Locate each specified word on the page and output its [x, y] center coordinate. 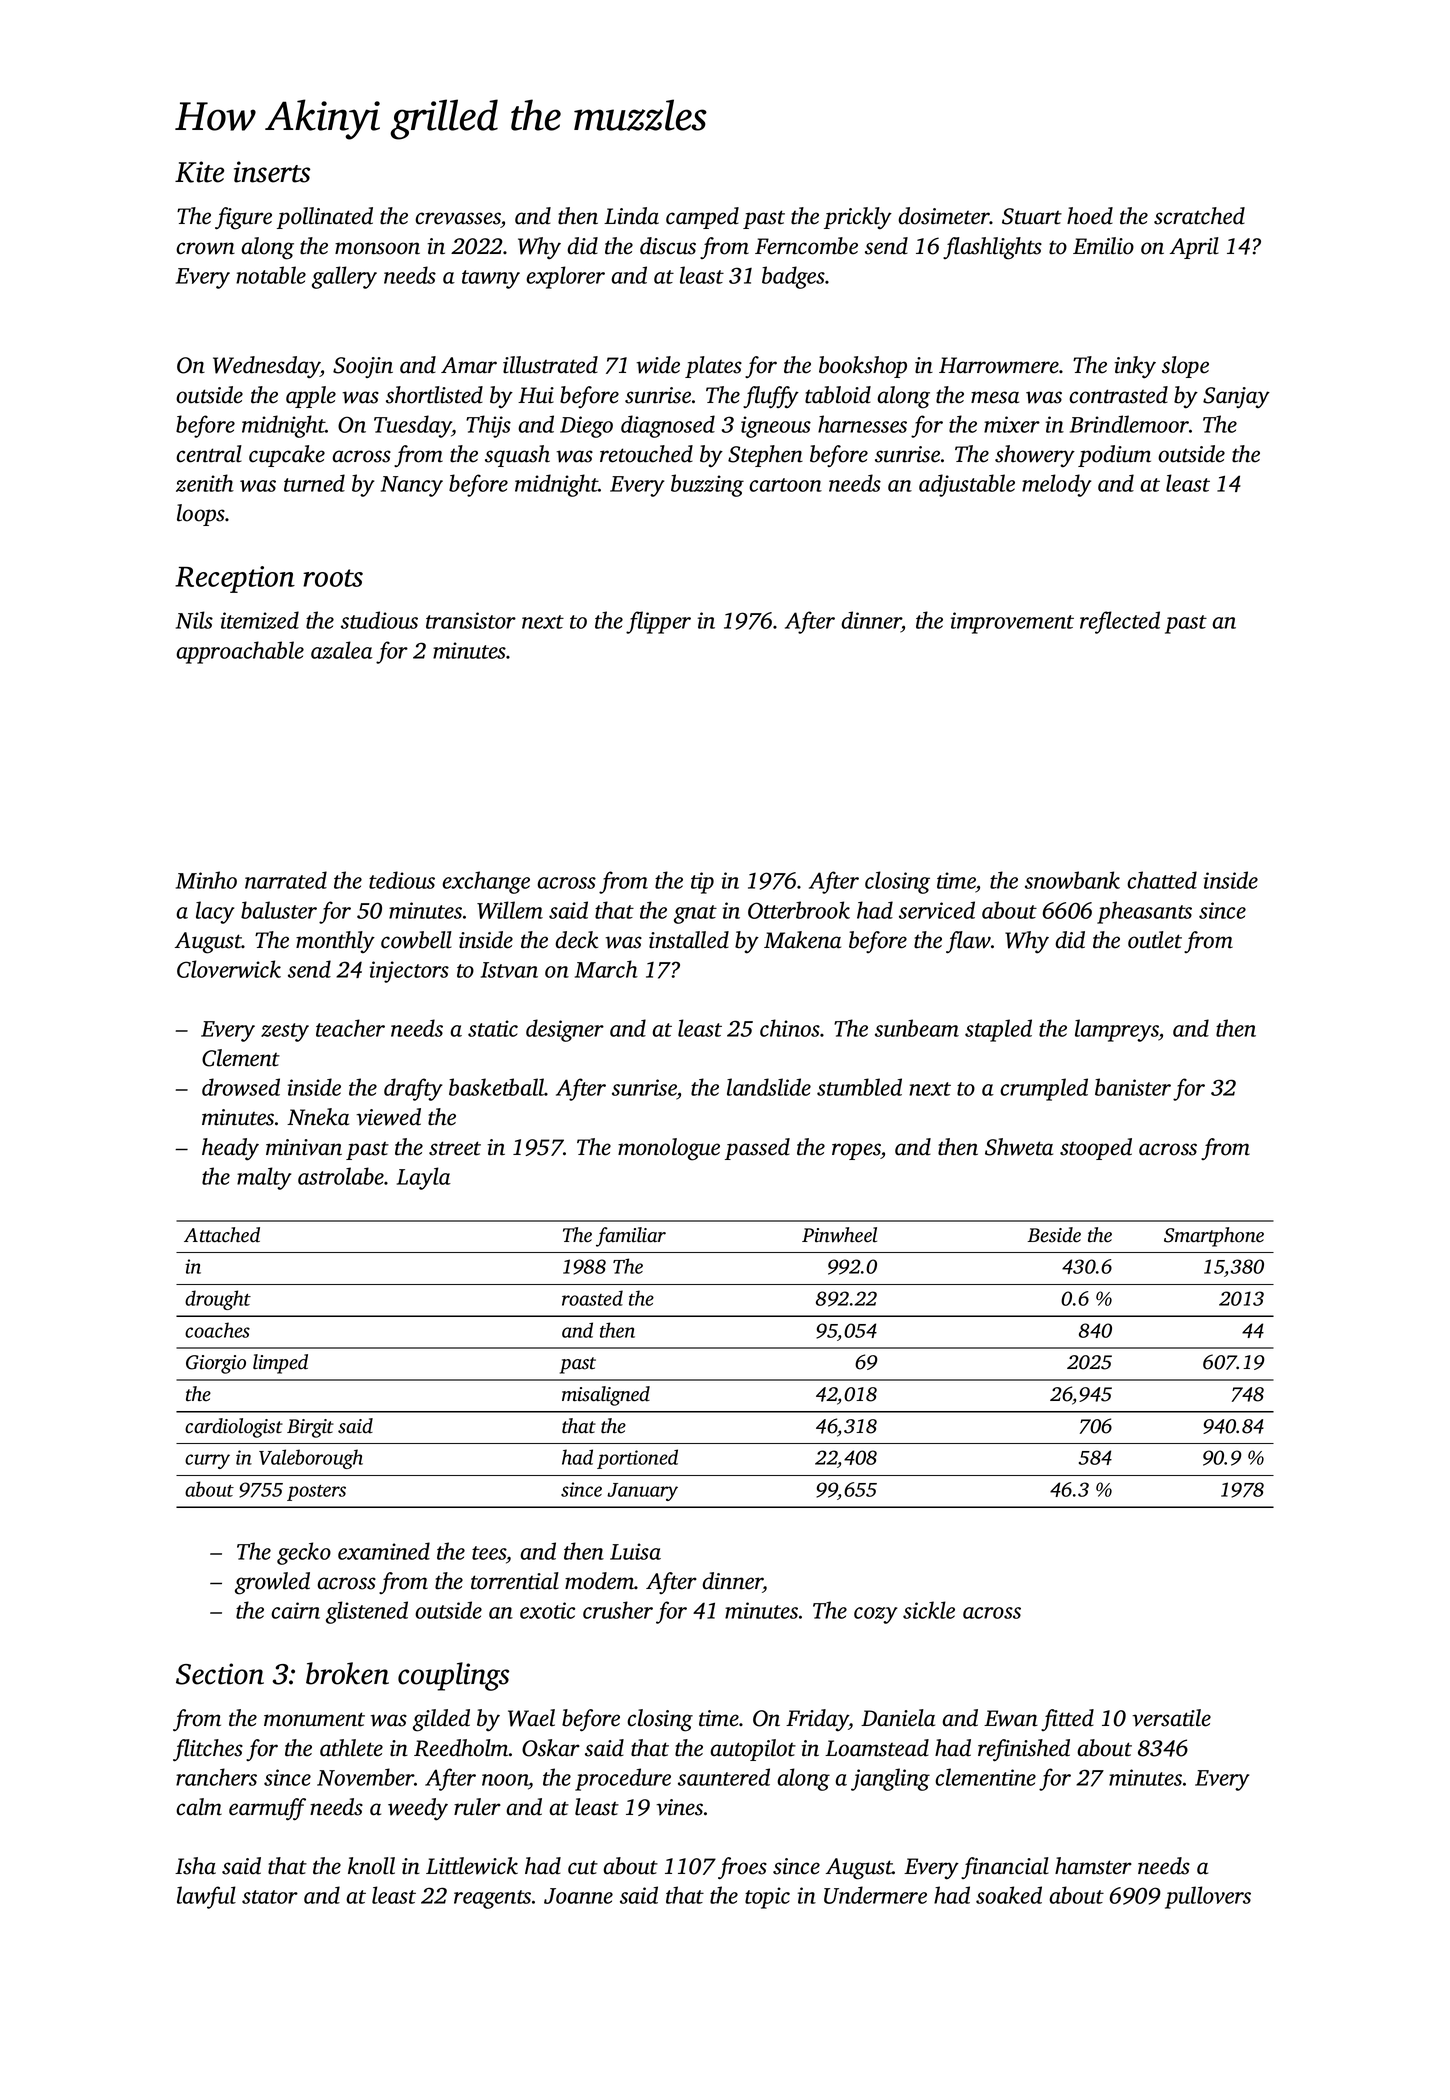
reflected [1120, 622]
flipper [658, 622]
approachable [240, 652]
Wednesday [266, 367]
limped [280, 1364]
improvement [1012, 623]
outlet [1155, 940]
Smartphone [1214, 1237]
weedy [418, 1809]
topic [767, 1898]
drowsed [241, 1087]
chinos [790, 1028]
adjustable [967, 485]
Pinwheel [839, 1235]
